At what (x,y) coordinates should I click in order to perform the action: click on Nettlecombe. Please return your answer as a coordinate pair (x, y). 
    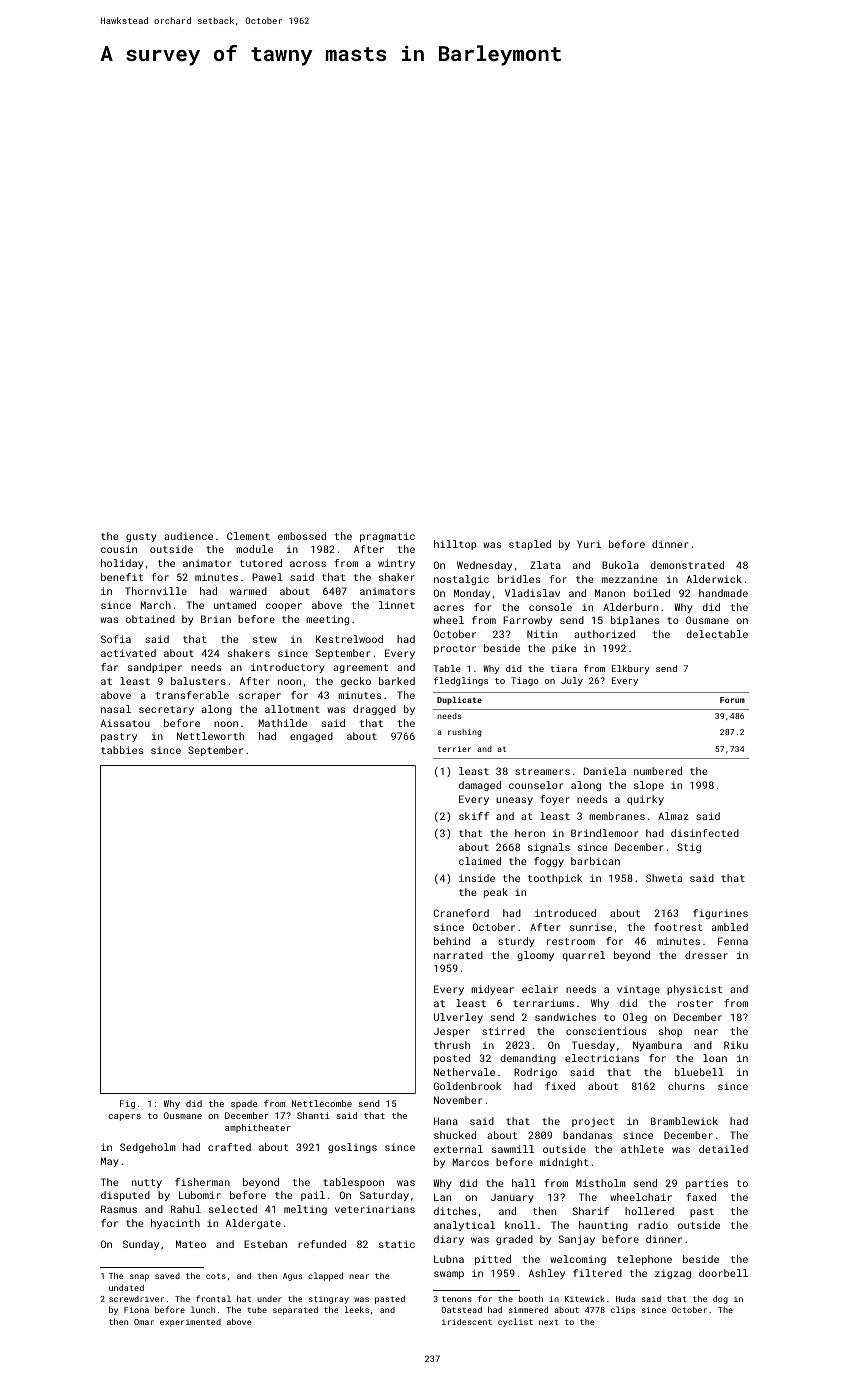
    Looking at the image, I should click on (322, 1103).
